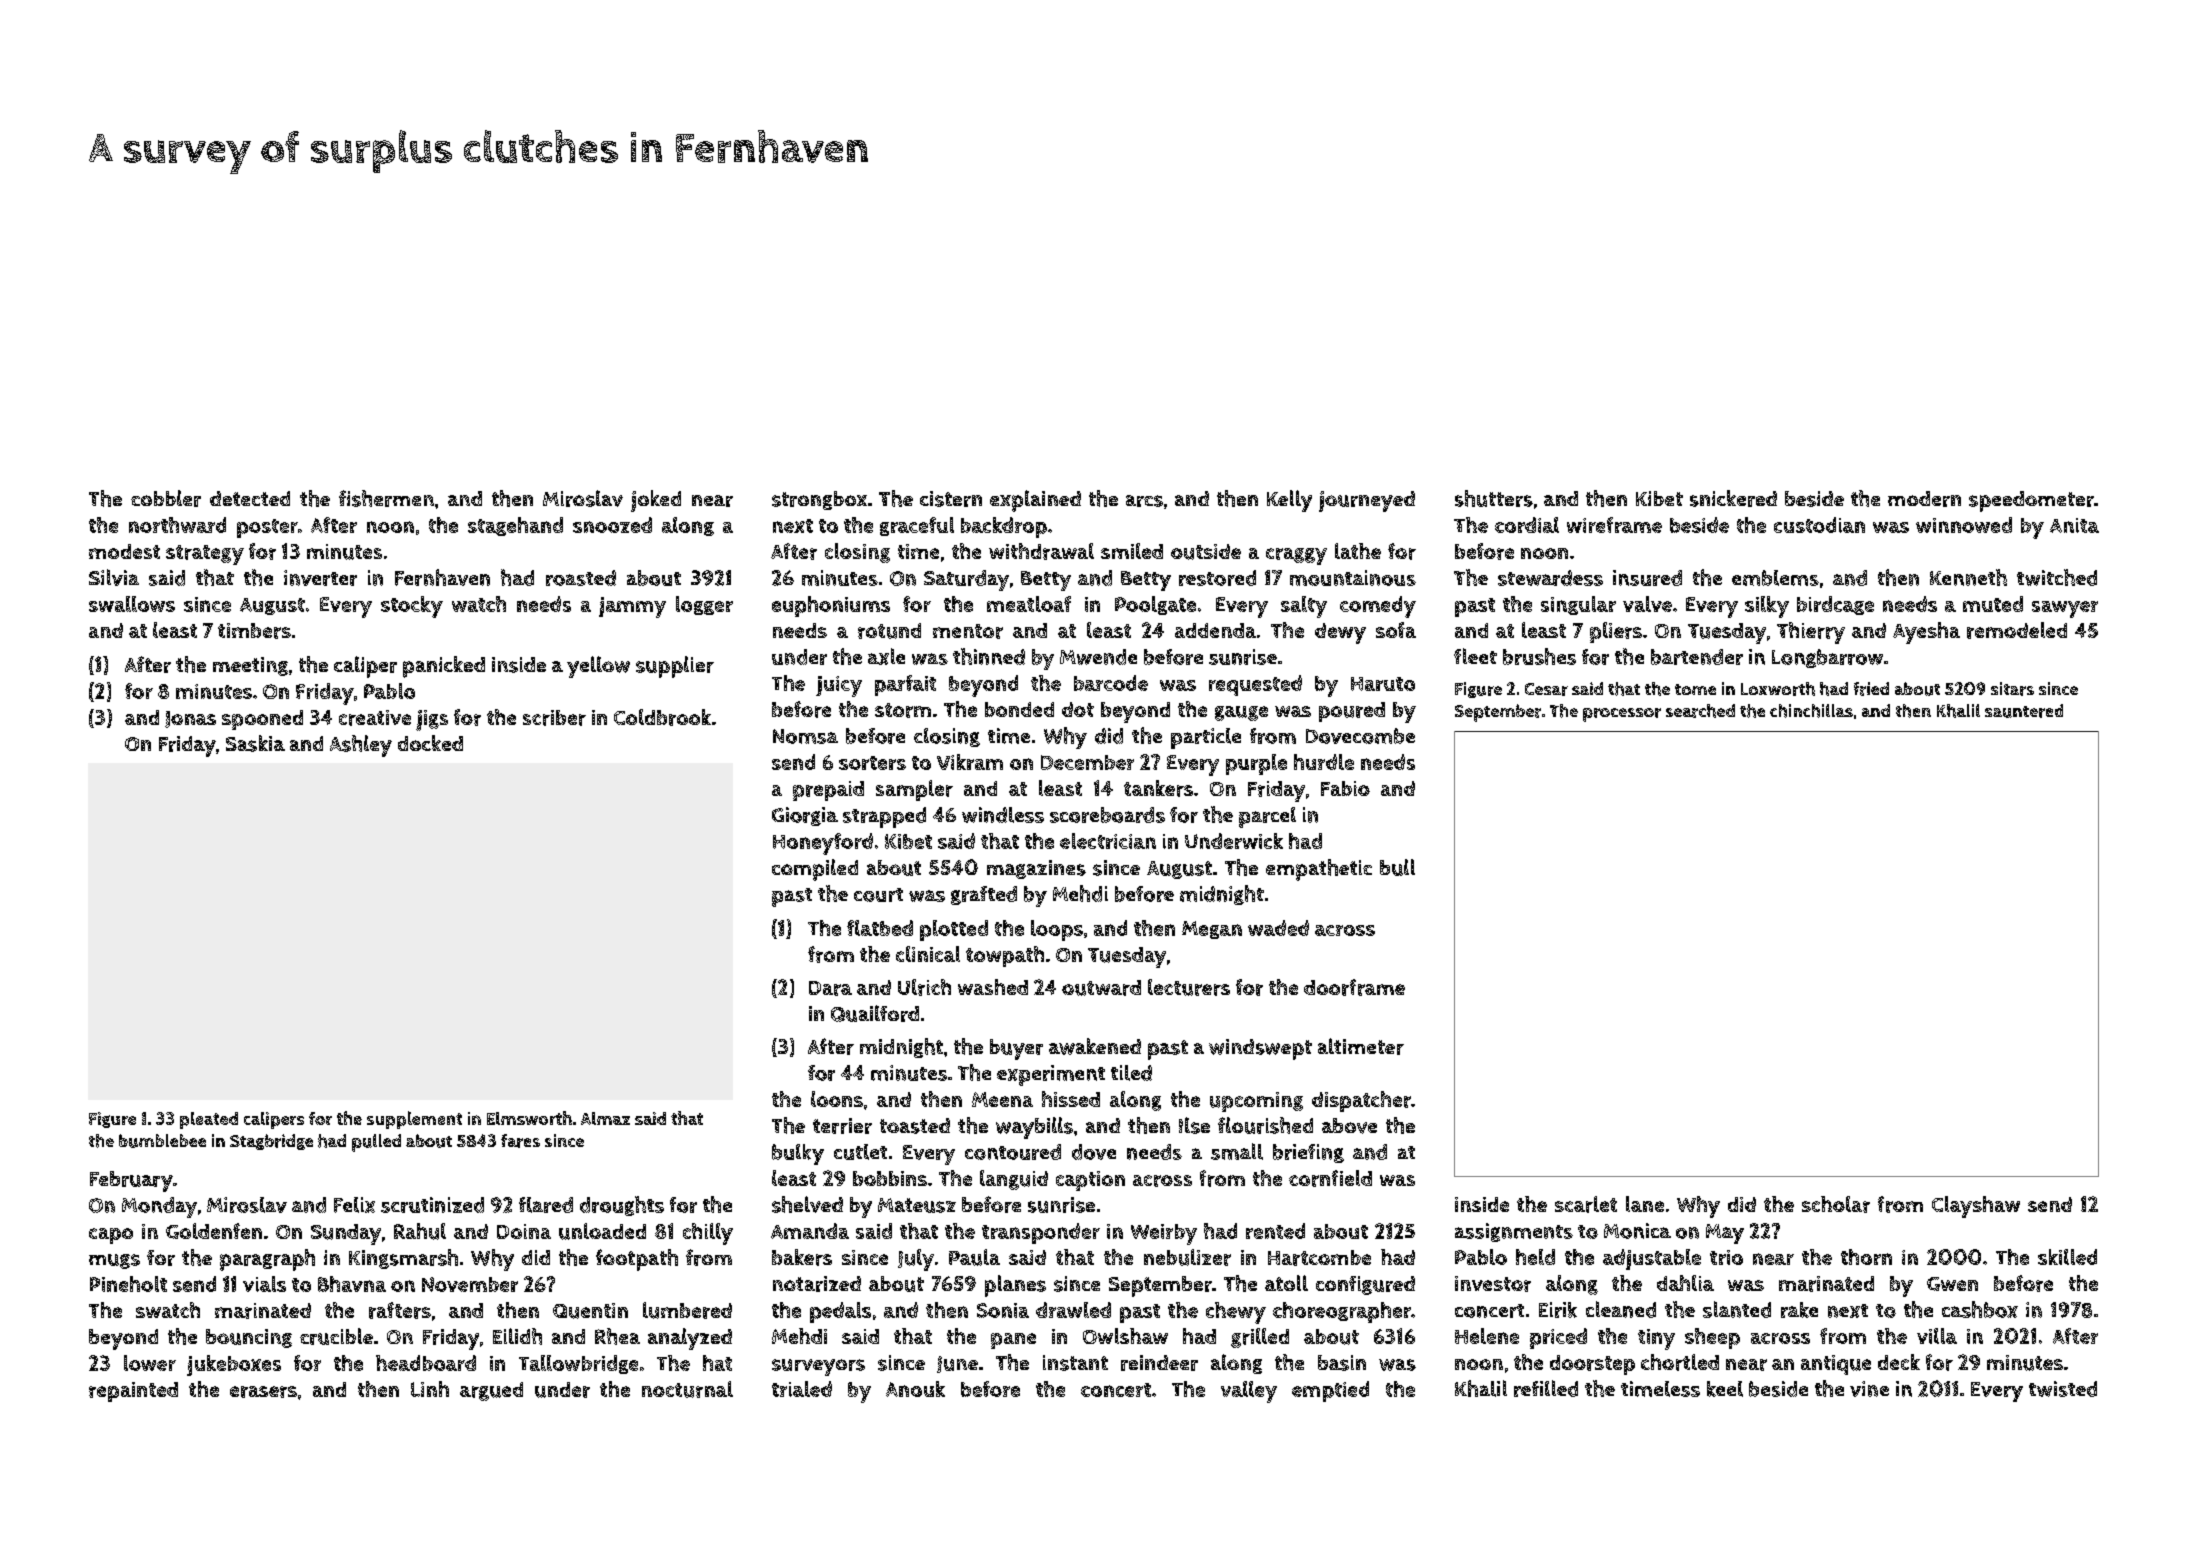 The image size is (2187, 1547). What do you see at coordinates (1029, 604) in the screenshot?
I see `meatloaf` at bounding box center [1029, 604].
